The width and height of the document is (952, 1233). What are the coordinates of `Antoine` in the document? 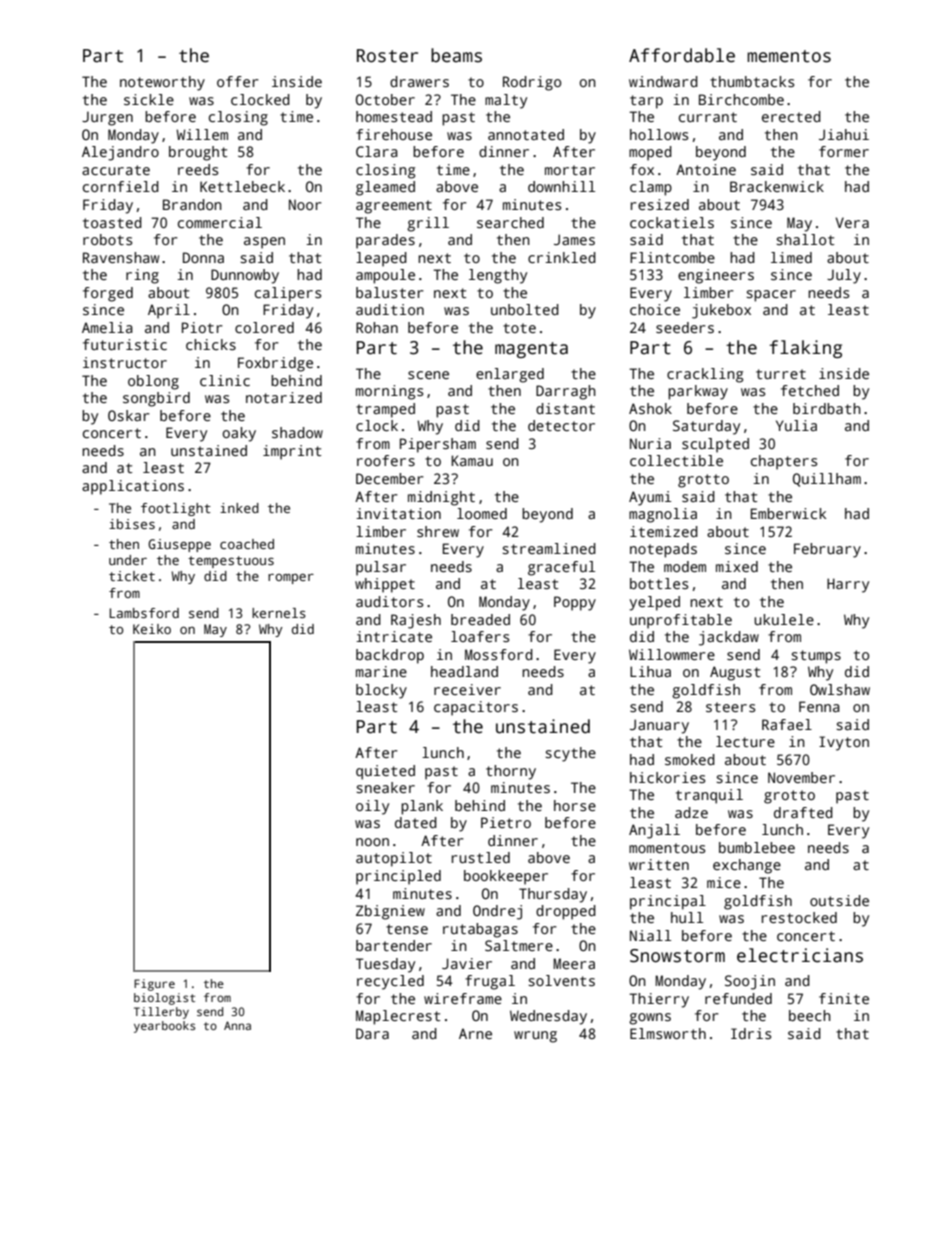 It's located at (706, 169).
